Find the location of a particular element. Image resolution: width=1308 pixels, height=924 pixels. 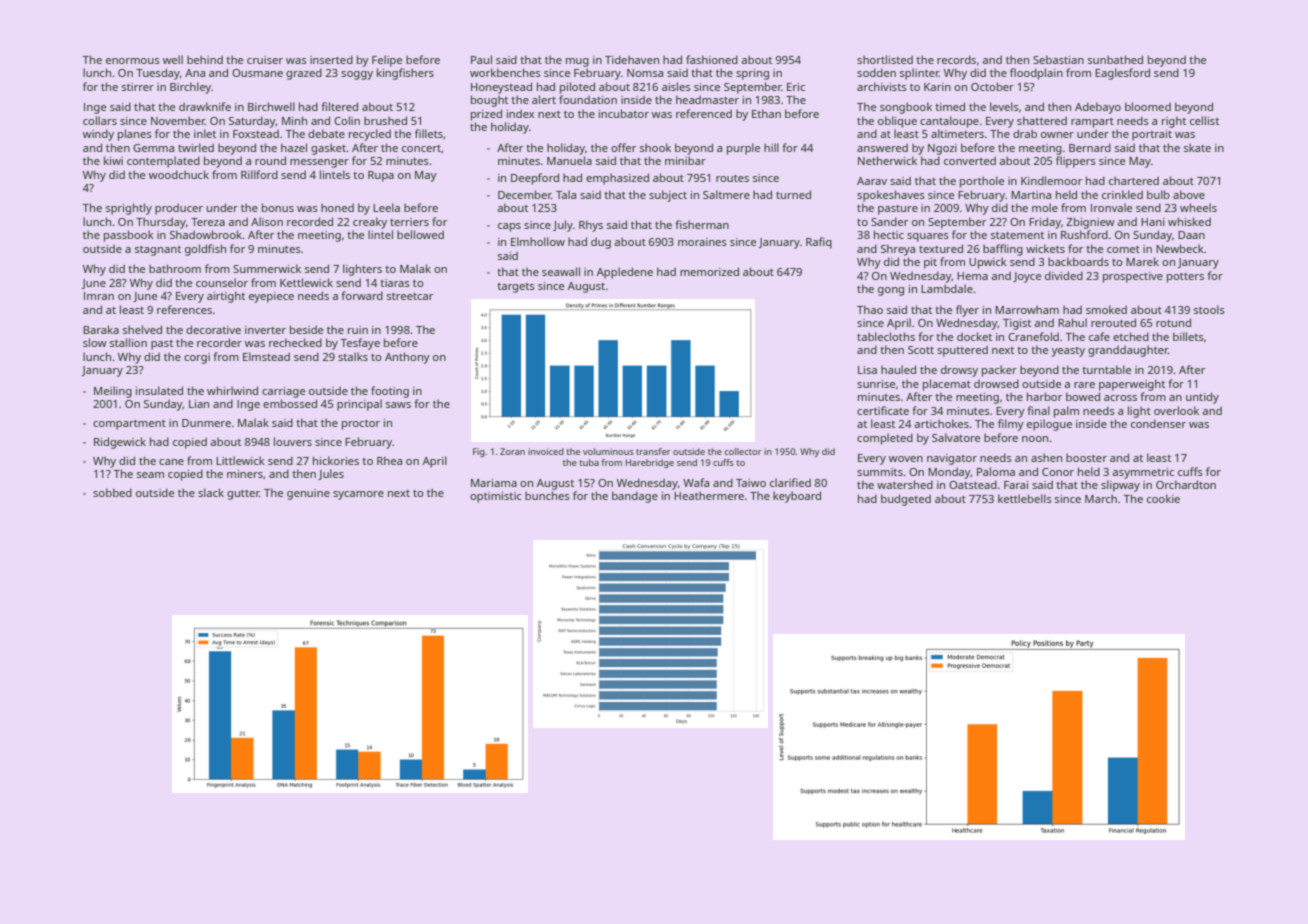

principal is located at coordinates (359, 405).
